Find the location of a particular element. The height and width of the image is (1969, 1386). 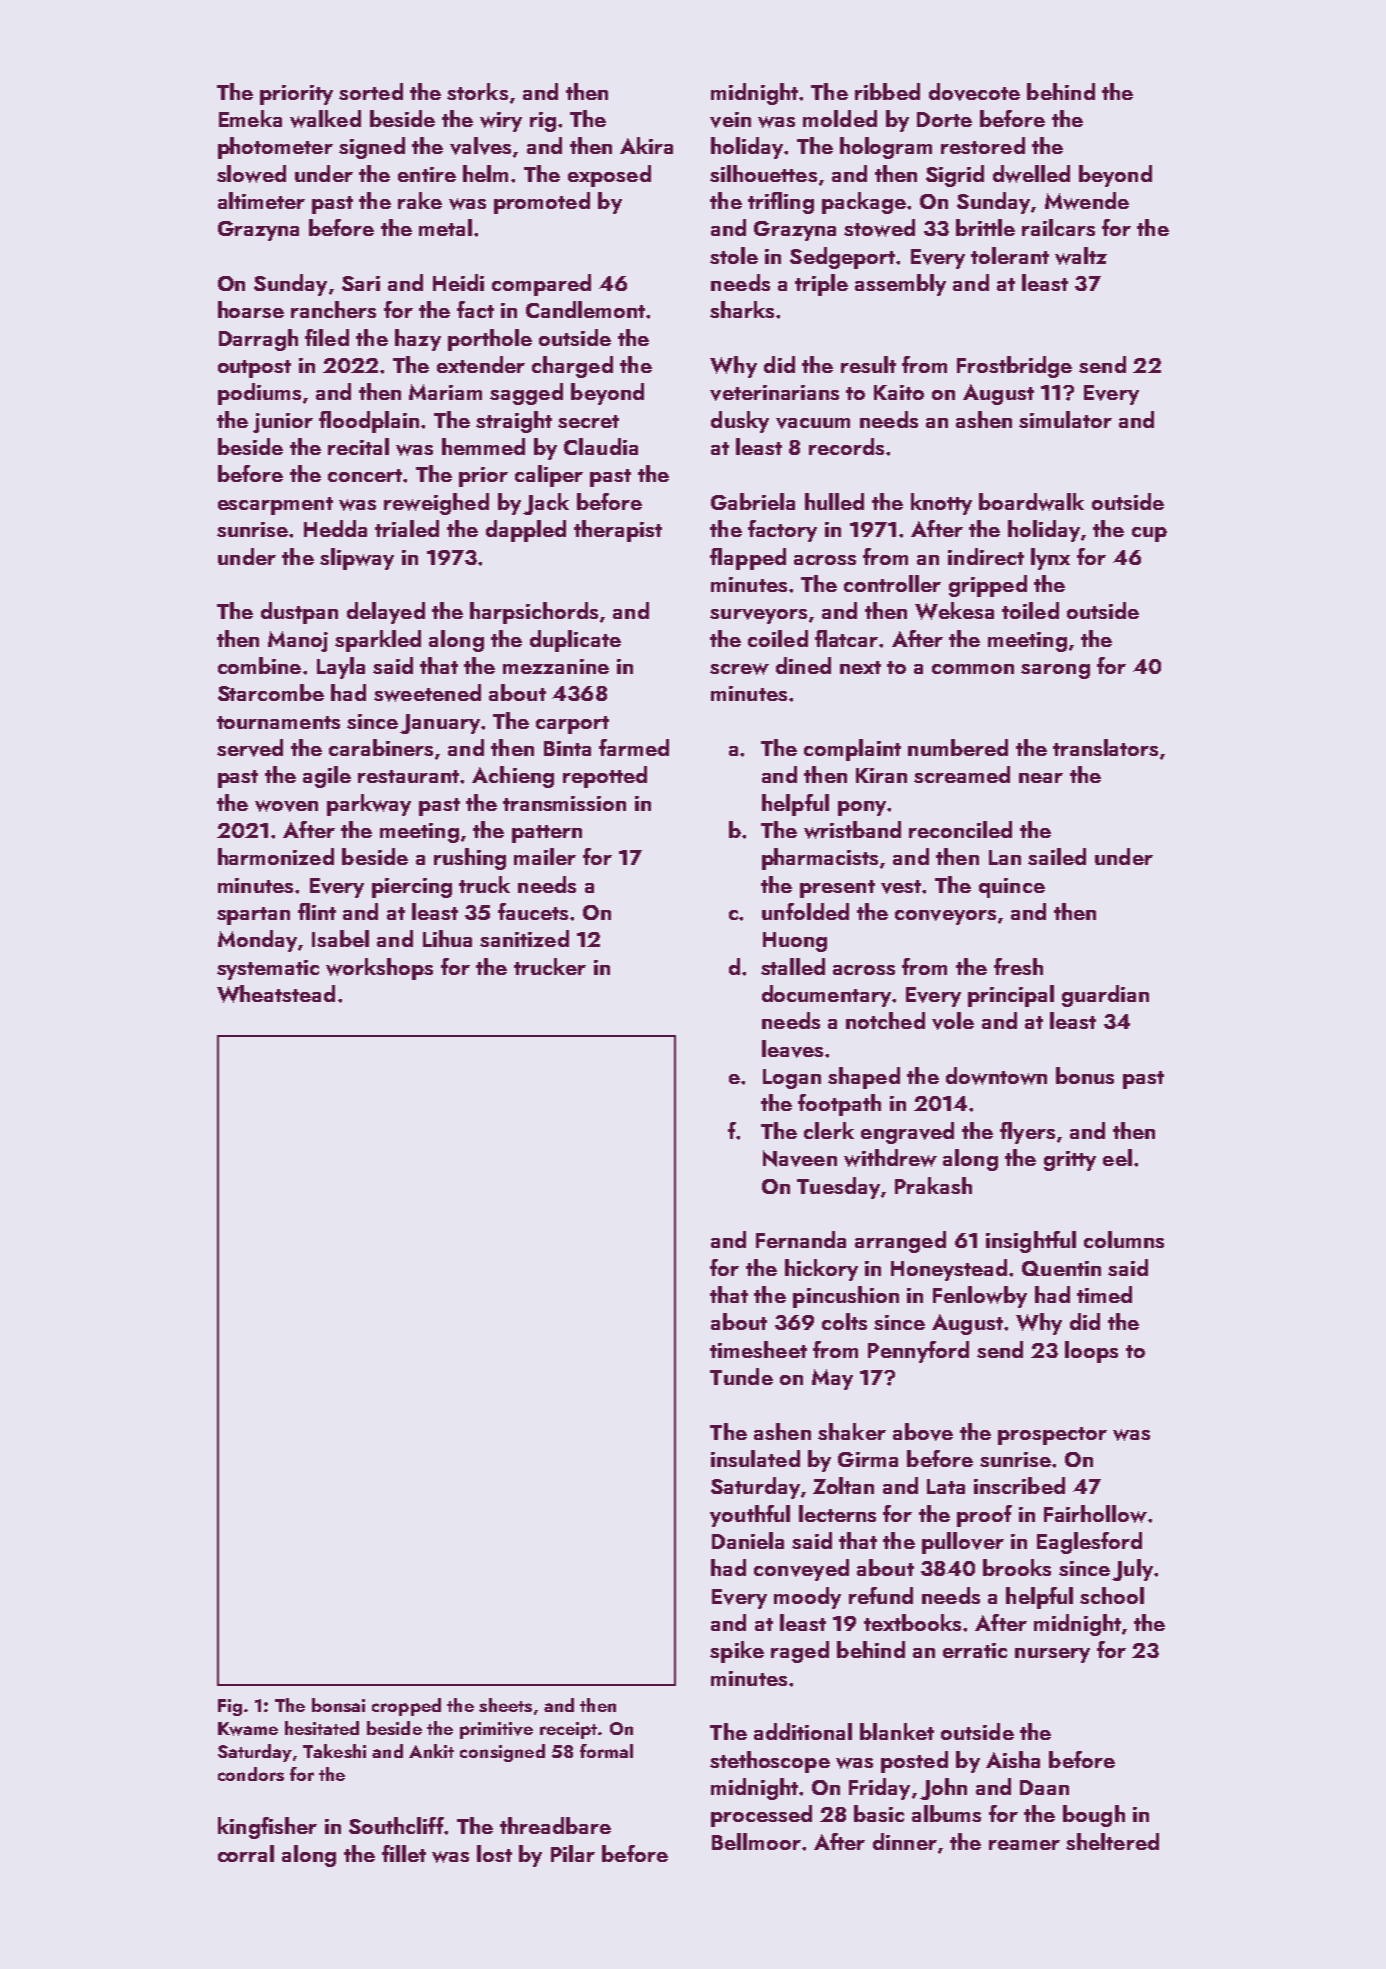

ribbed is located at coordinates (887, 91).
